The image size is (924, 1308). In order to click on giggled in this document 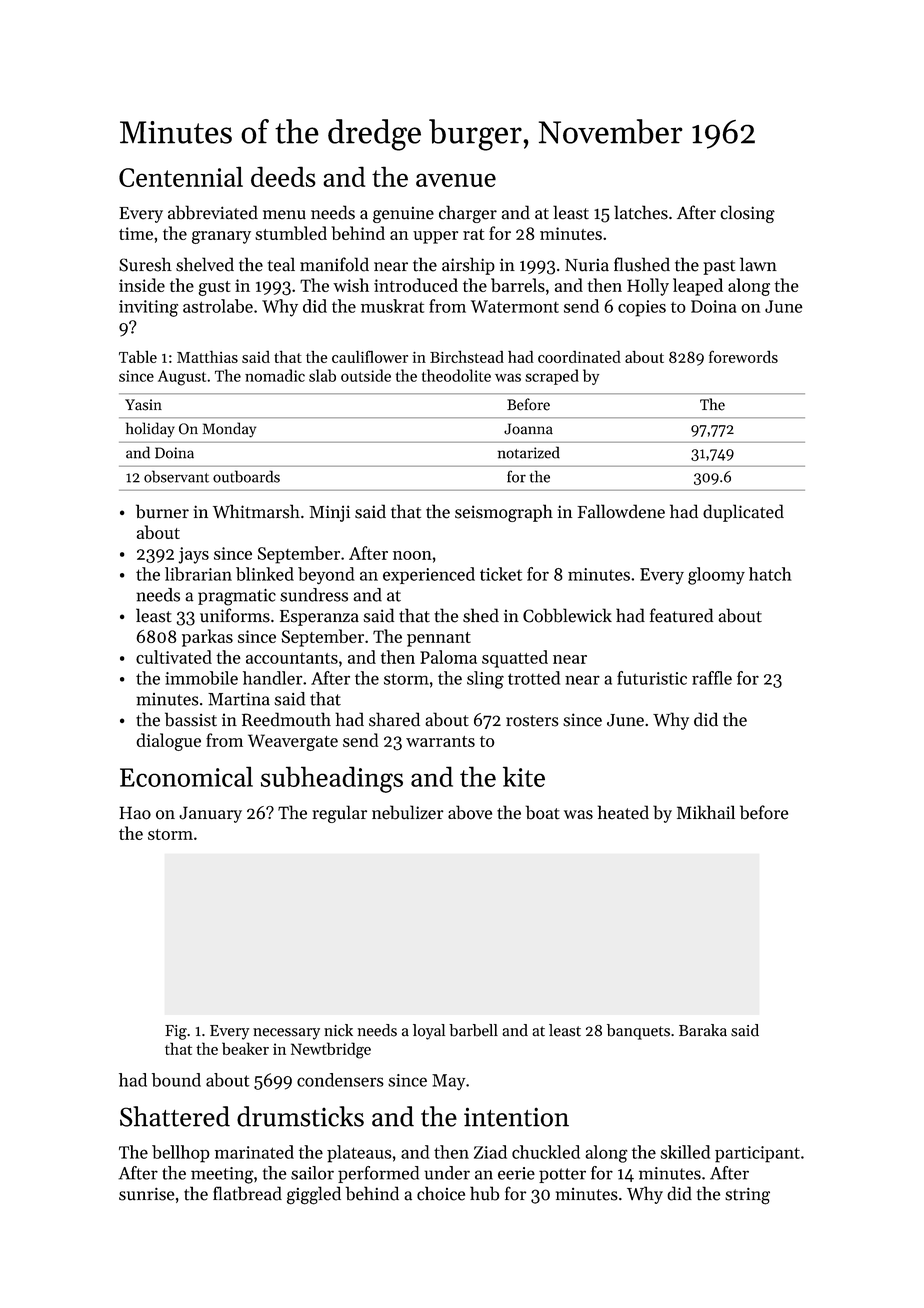, I will do `click(314, 1195)`.
